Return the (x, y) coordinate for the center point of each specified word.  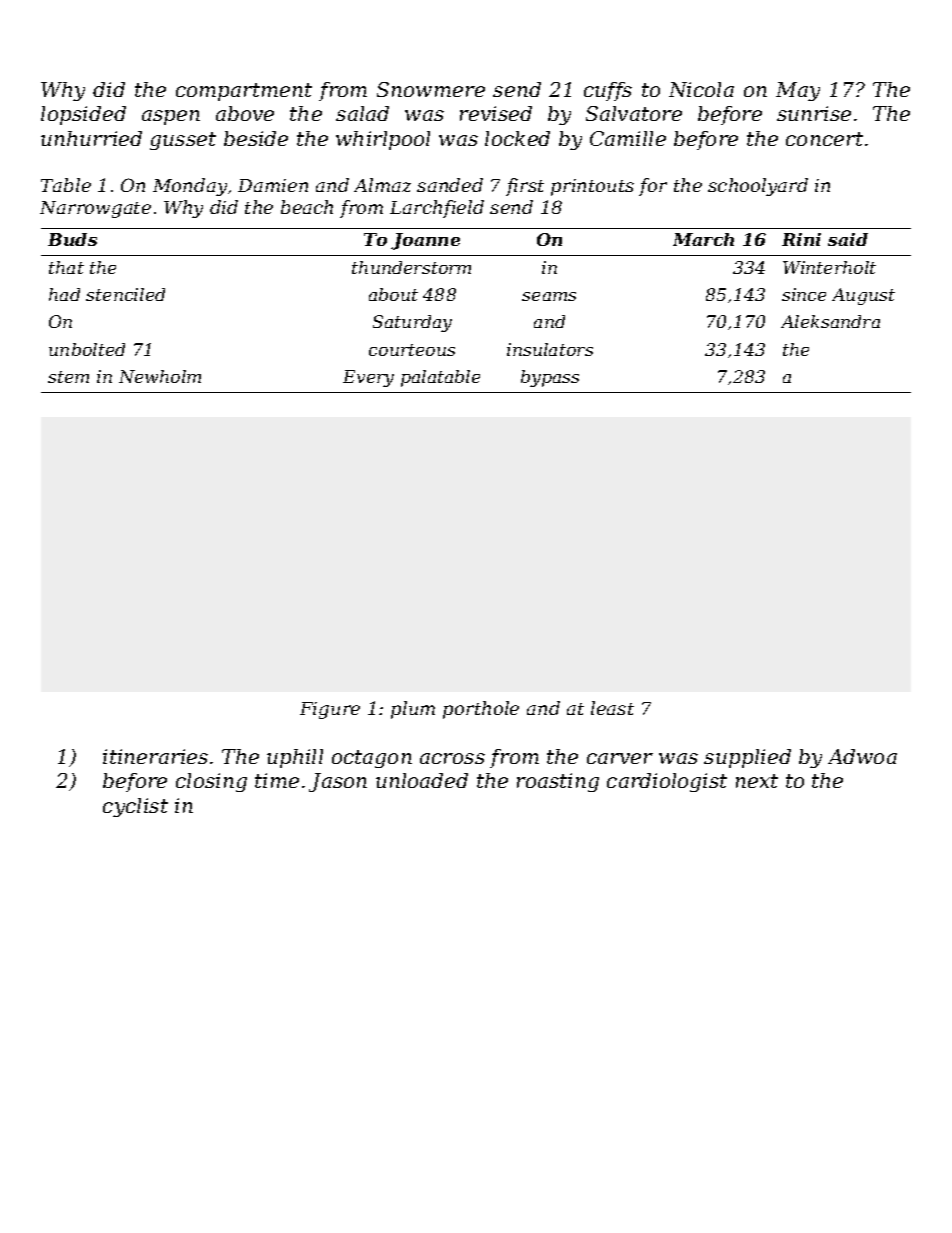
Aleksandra (830, 321)
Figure (330, 710)
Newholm (160, 376)
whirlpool (383, 140)
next (757, 781)
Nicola (701, 89)
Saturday (412, 323)
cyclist (135, 807)
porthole (481, 710)
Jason (338, 782)
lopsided (83, 115)
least (612, 708)
